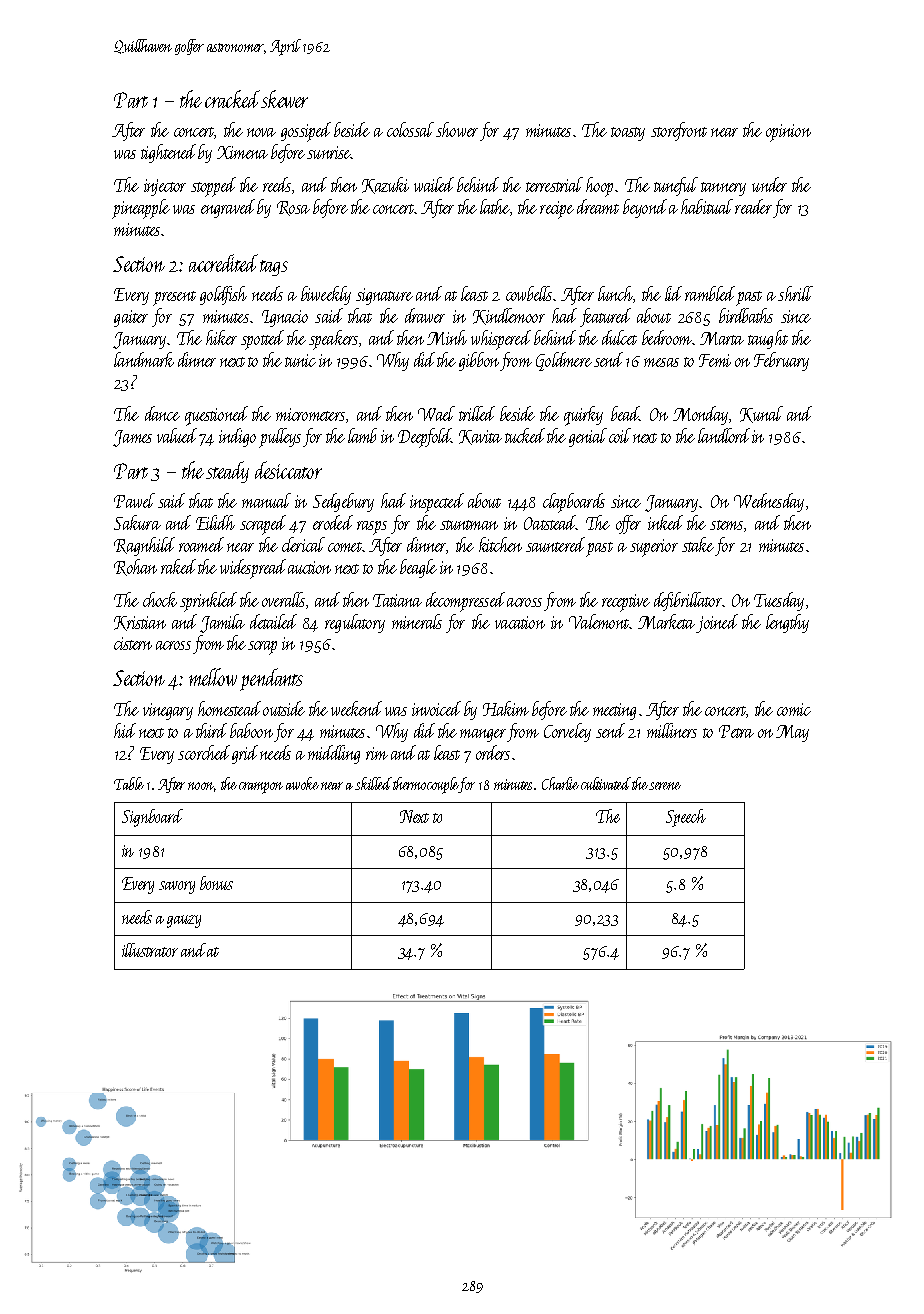 This document has width=924, height=1314. I want to click on landlord, so click(724, 435).
